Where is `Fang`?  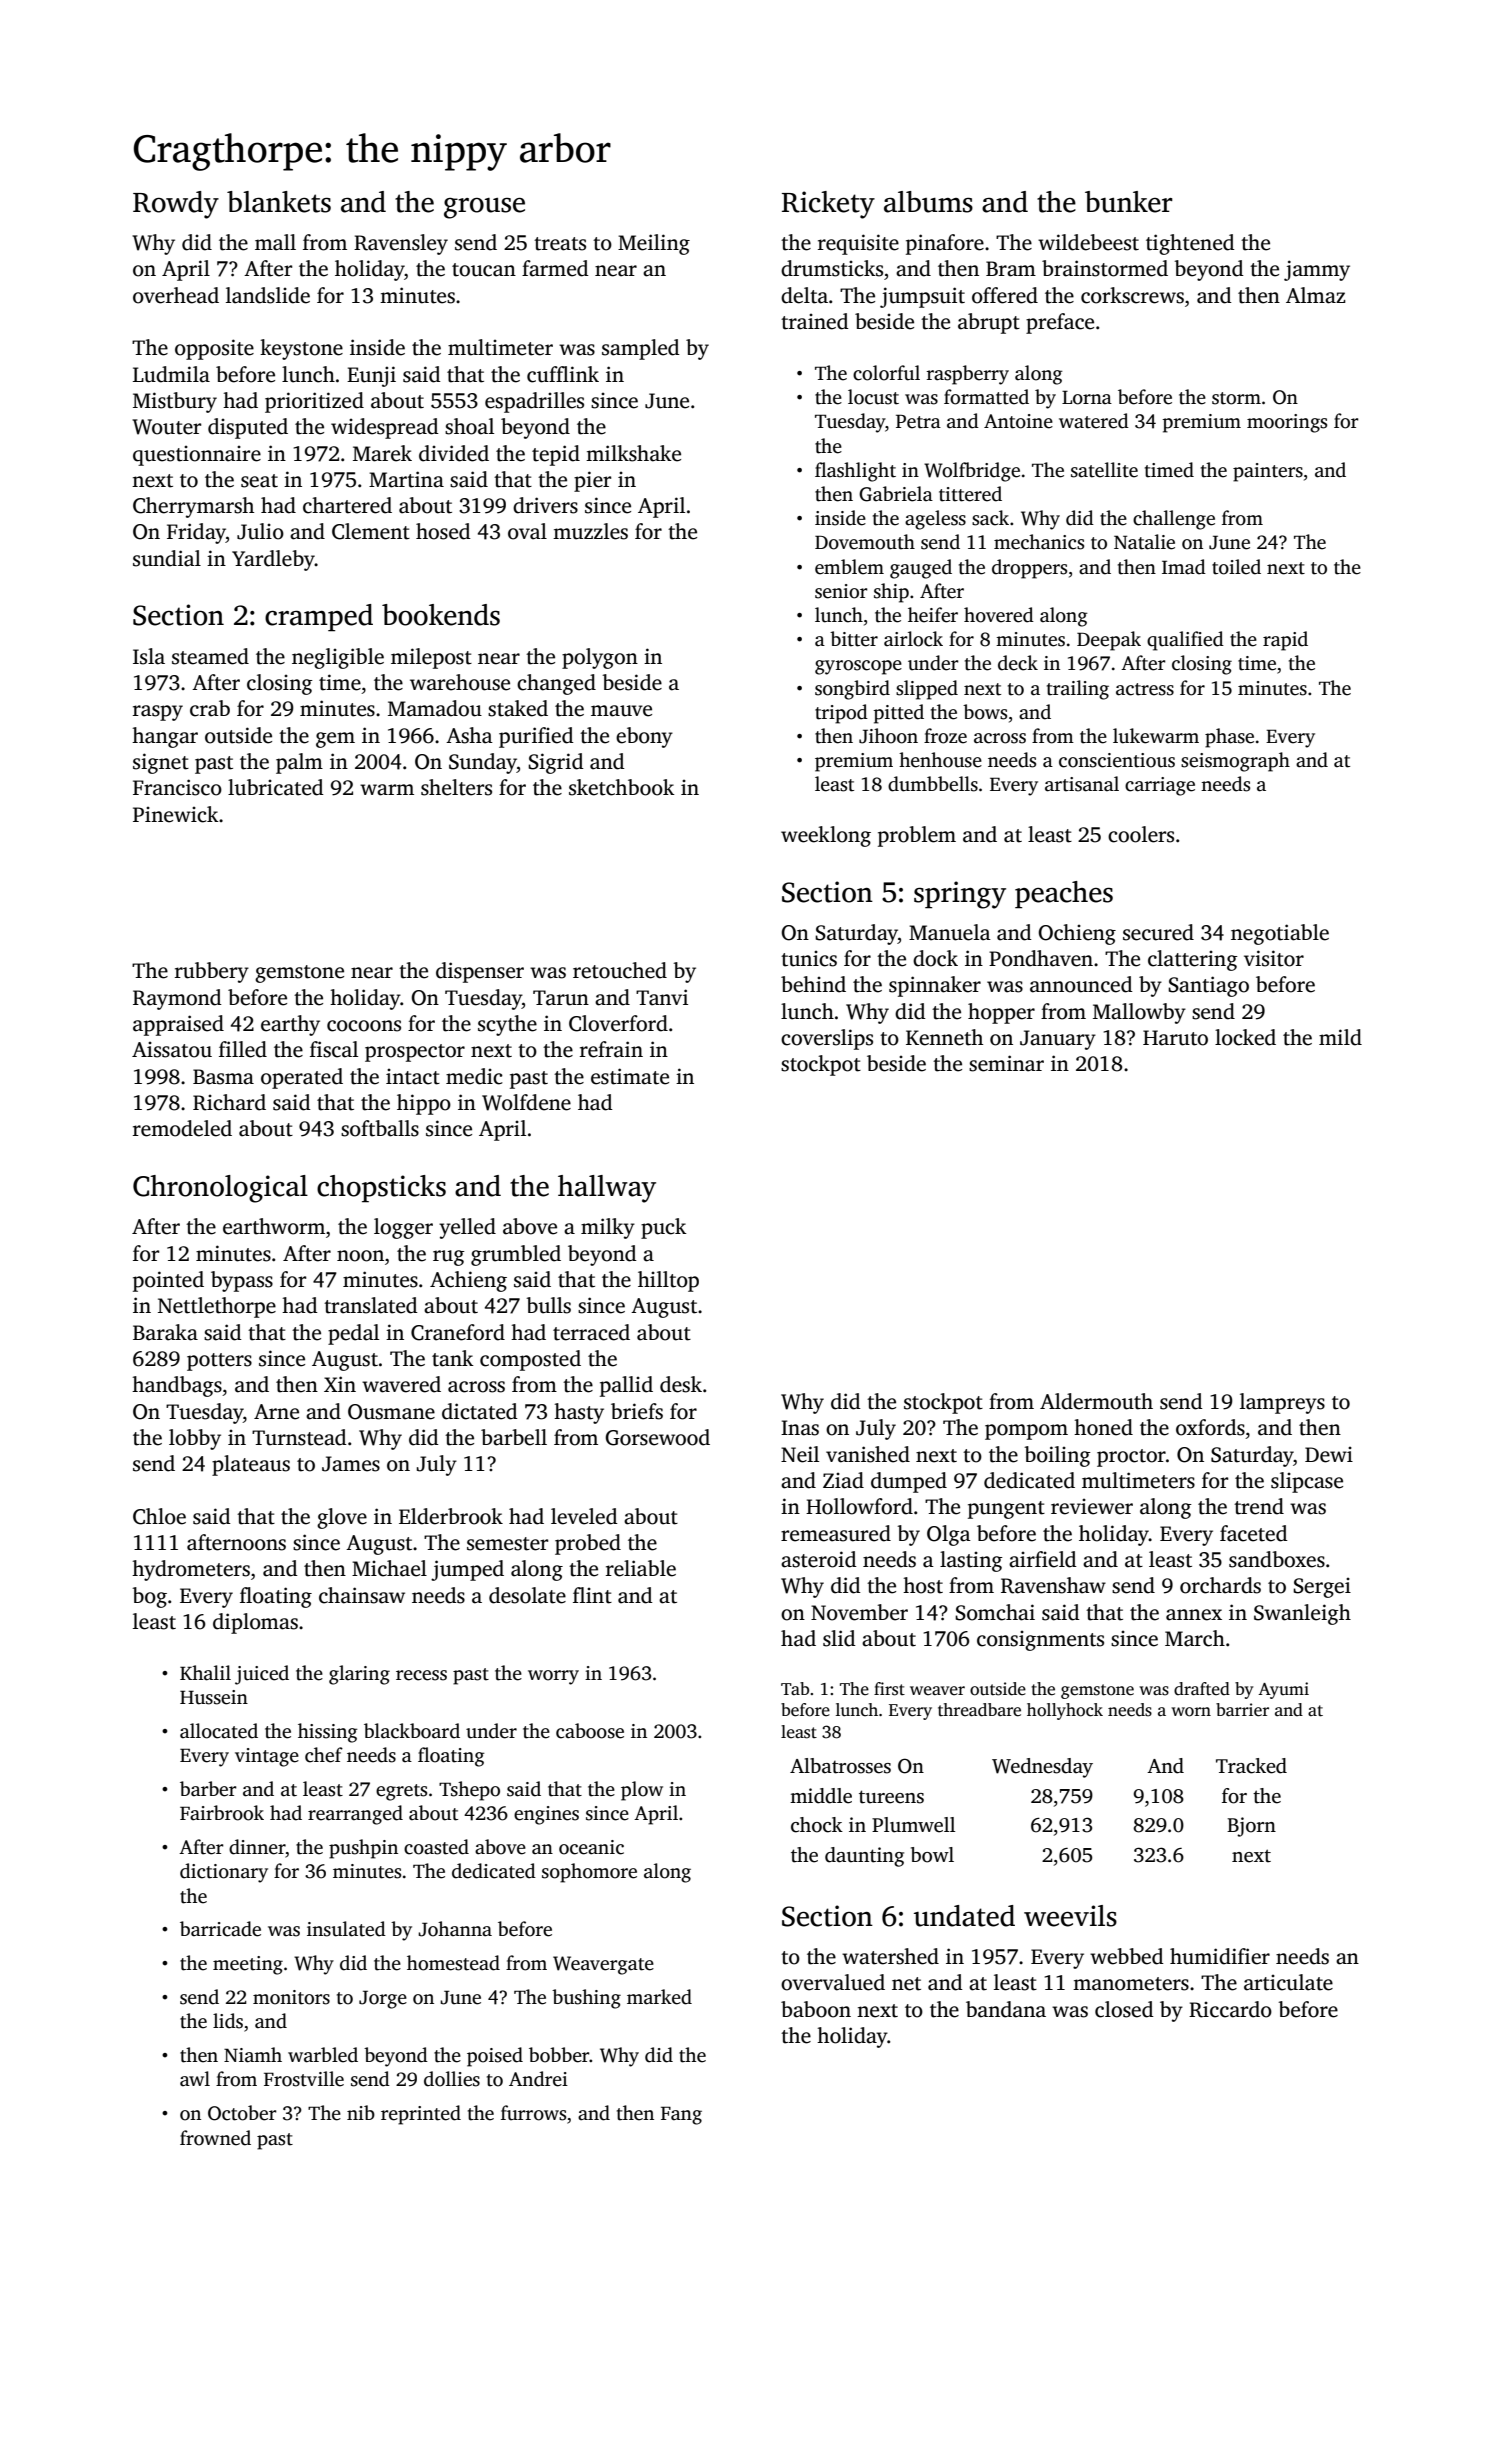 Fang is located at coordinates (681, 2115).
